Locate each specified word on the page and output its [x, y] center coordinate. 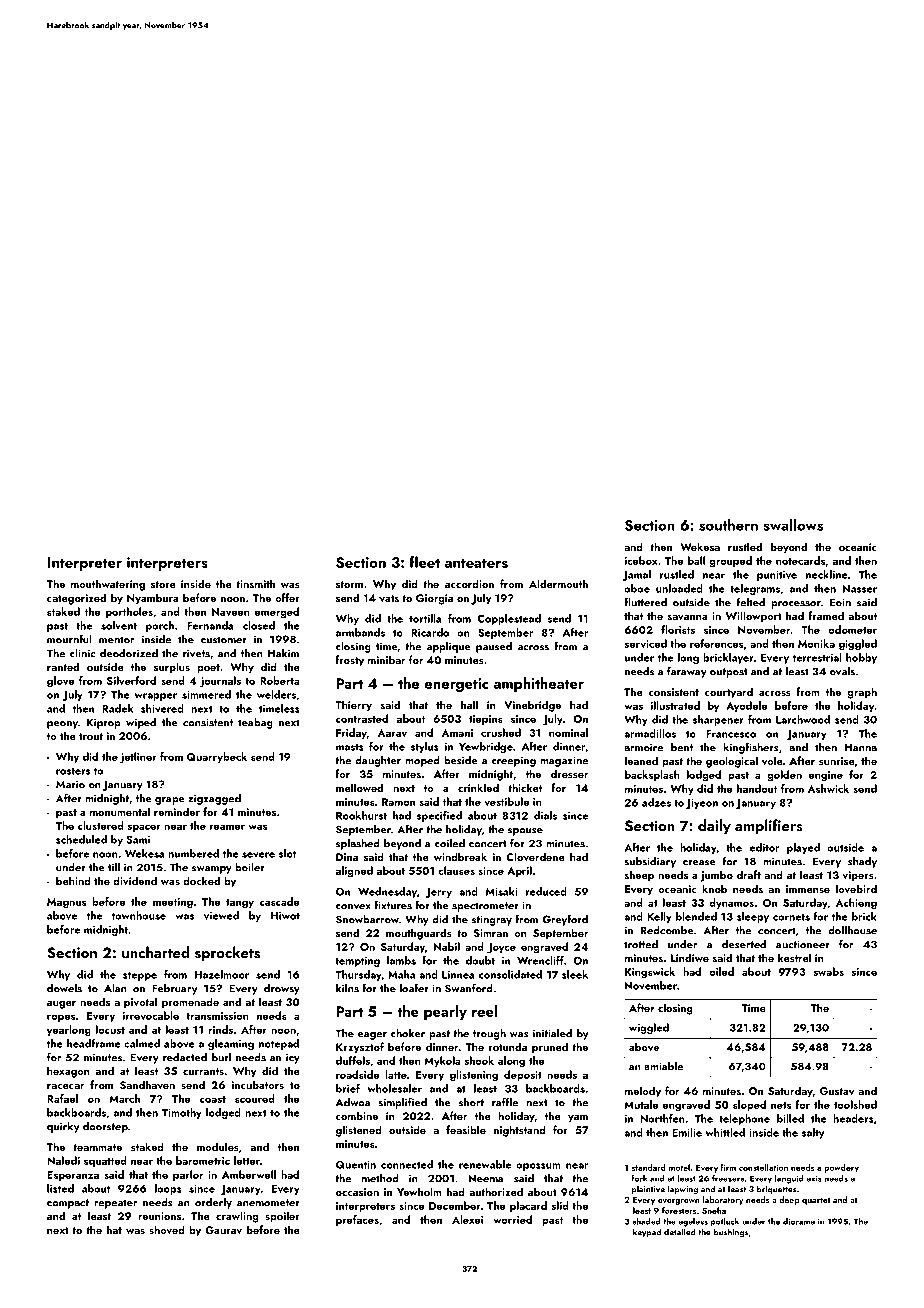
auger [61, 1005]
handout [757, 788]
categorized [76, 599]
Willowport [754, 617]
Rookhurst [361, 815]
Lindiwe [690, 957]
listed [60, 1188]
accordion [469, 583]
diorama [799, 1221]
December [455, 1205]
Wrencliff [540, 960]
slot [287, 853]
